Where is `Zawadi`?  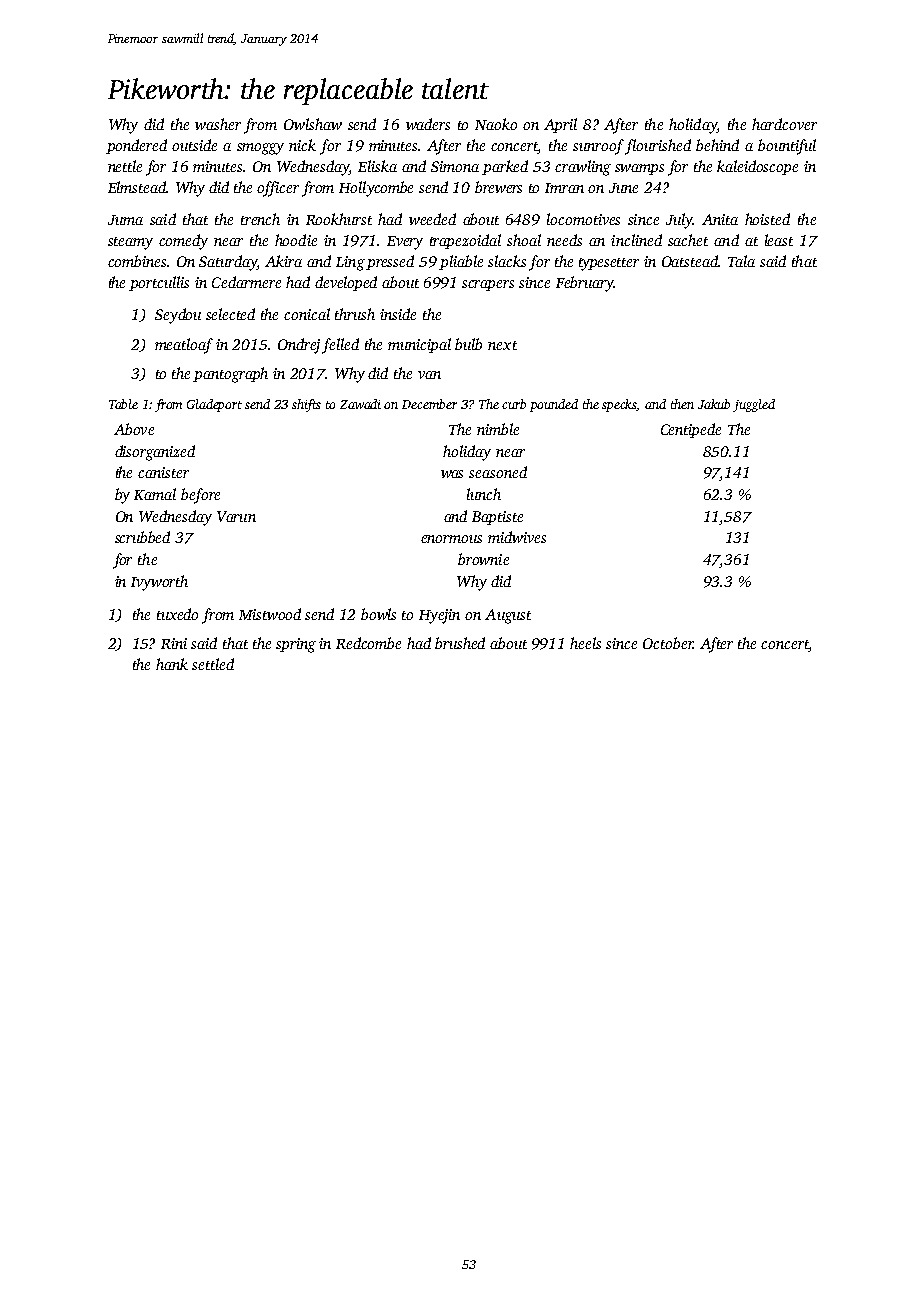 Zawadi is located at coordinates (360, 404).
